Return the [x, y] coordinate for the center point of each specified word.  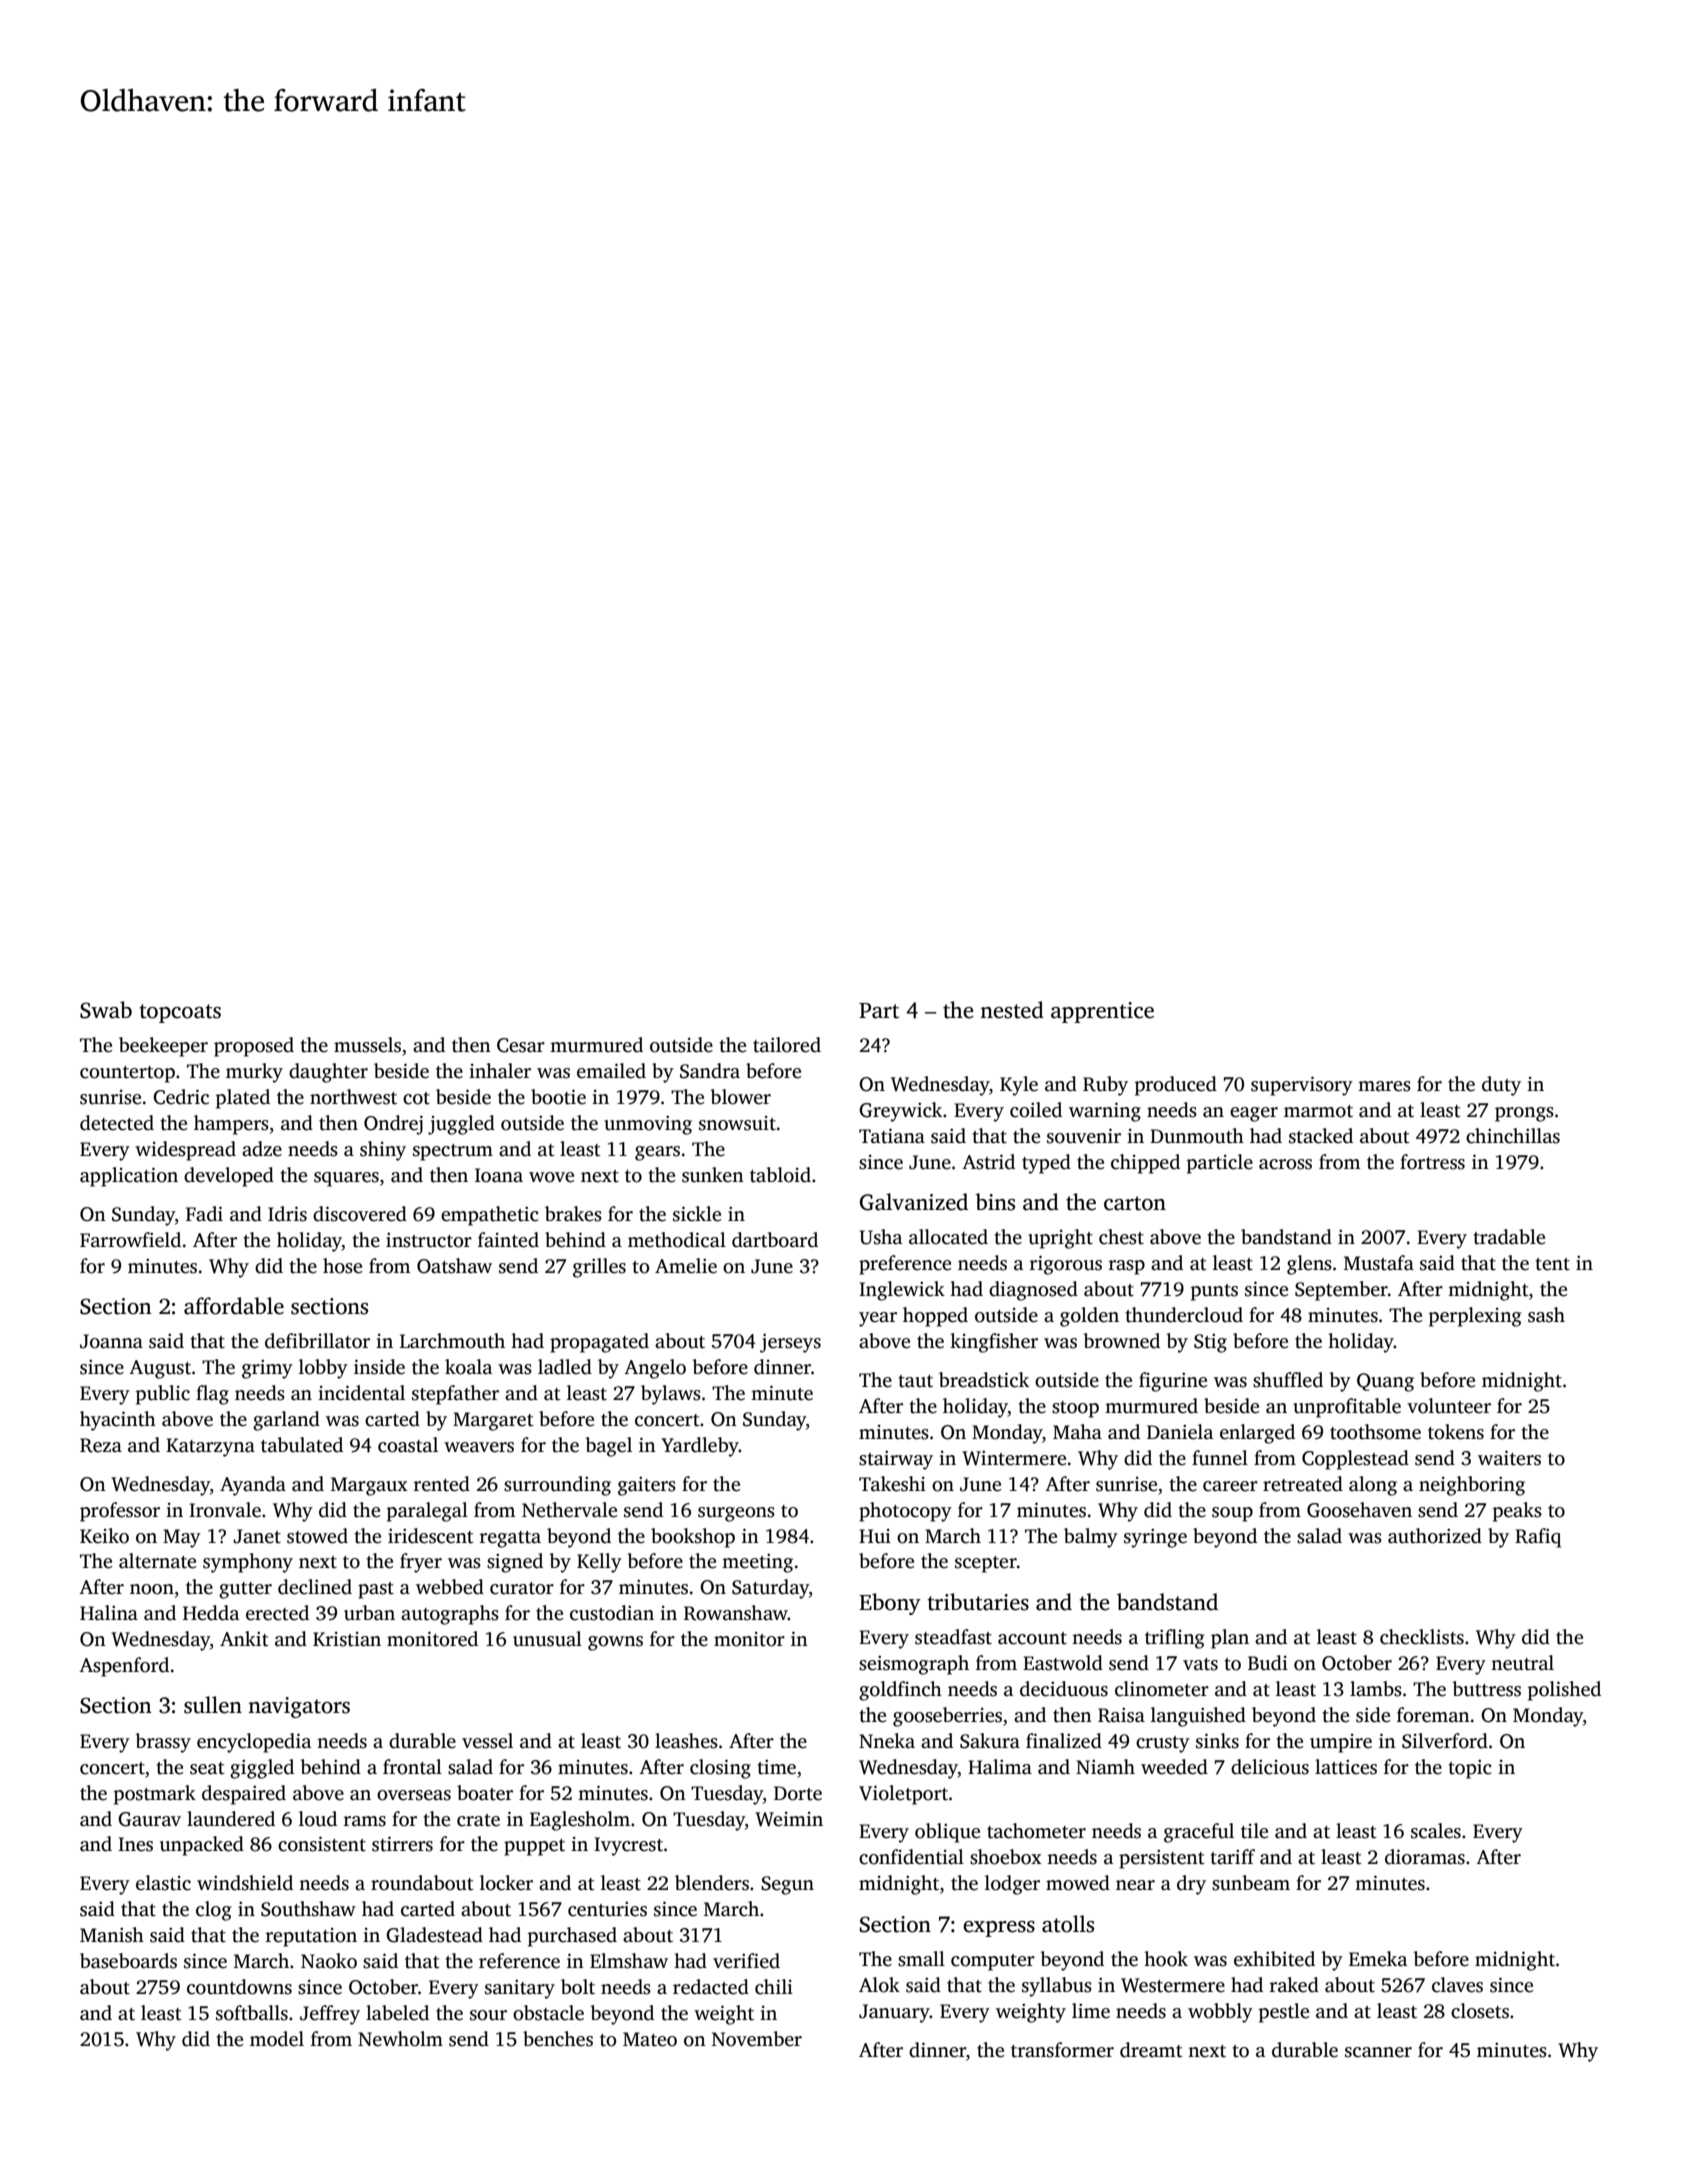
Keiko [104, 1536]
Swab [106, 1010]
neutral [1522, 1663]
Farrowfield [130, 1240]
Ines [135, 1844]
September [1341, 1291]
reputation [311, 1937]
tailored [787, 1045]
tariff [1232, 1857]
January [894, 2013]
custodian [612, 1613]
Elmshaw [629, 1961]
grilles [599, 1268]
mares [1384, 1086]
